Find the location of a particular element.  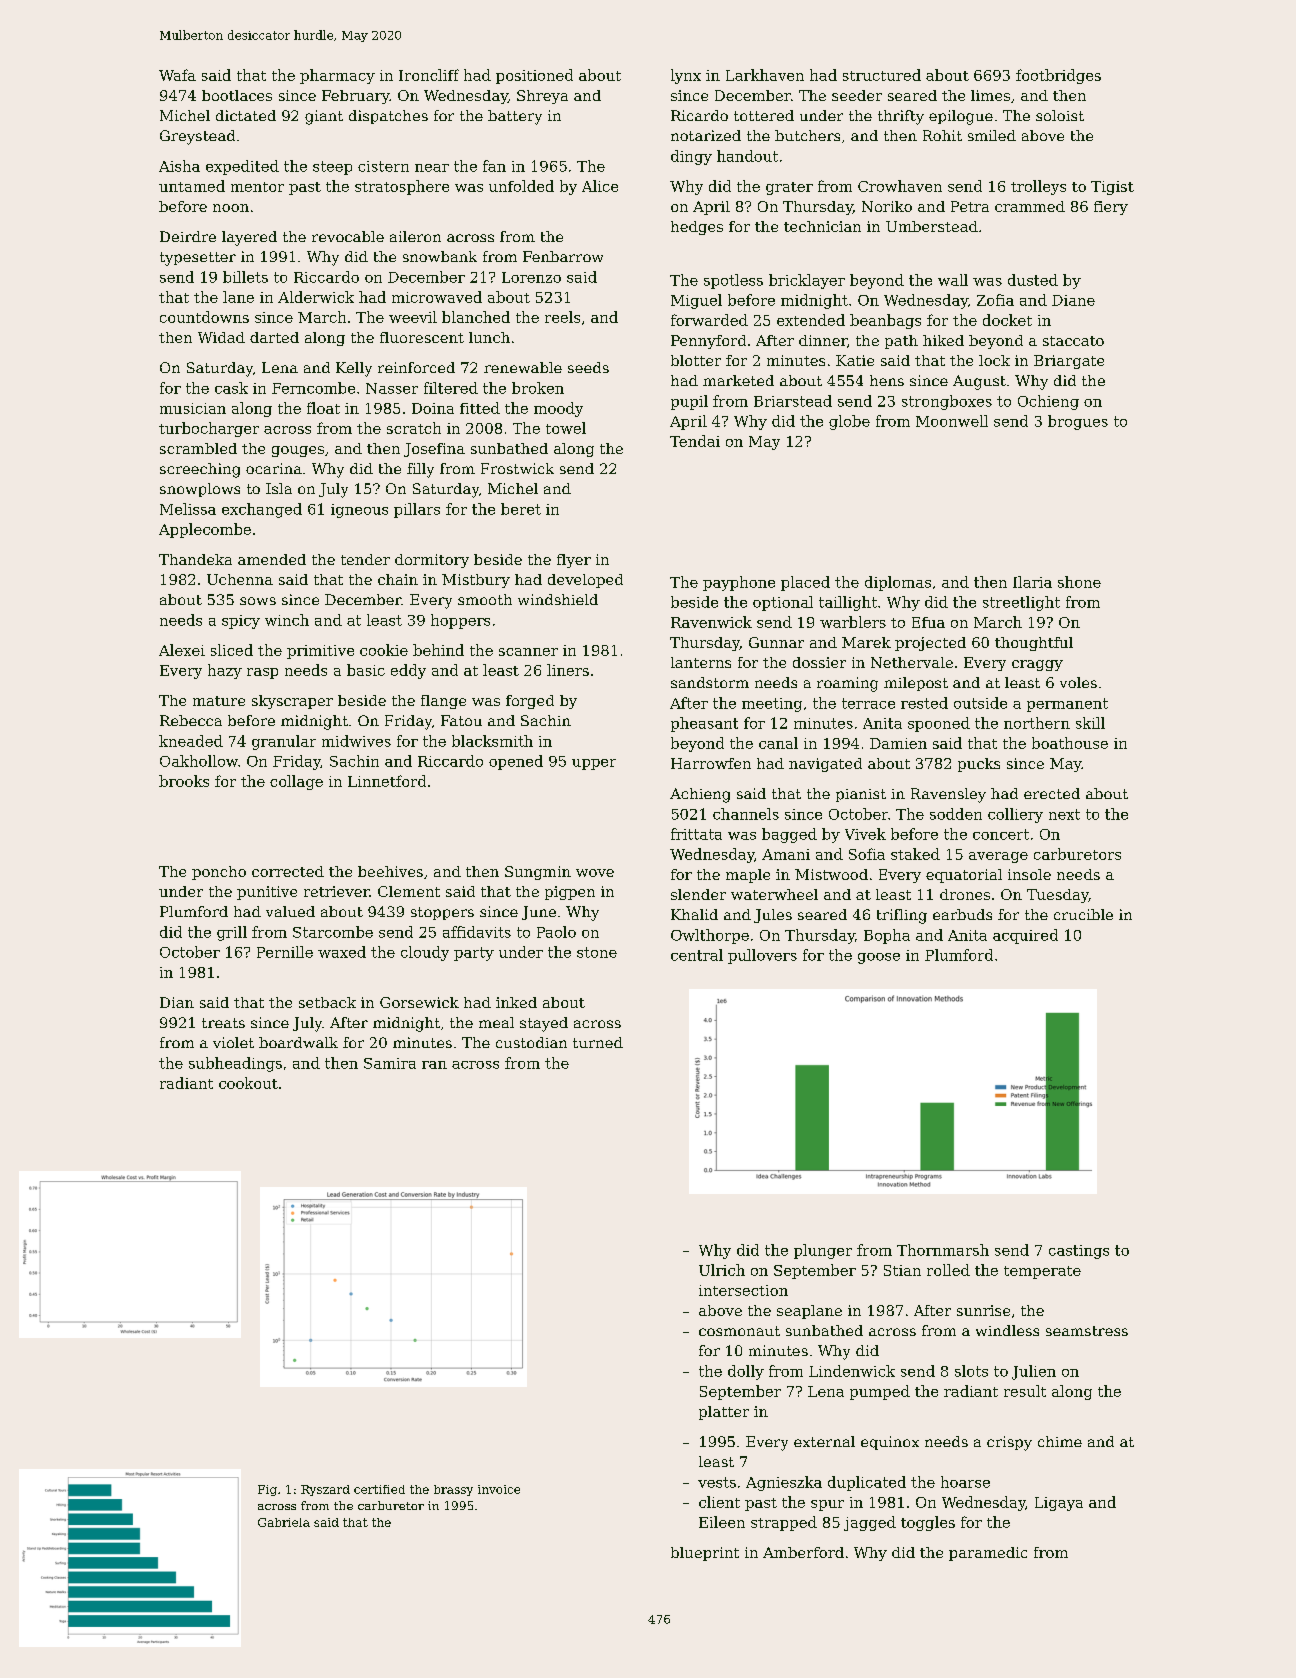

blueprint is located at coordinates (705, 1554).
